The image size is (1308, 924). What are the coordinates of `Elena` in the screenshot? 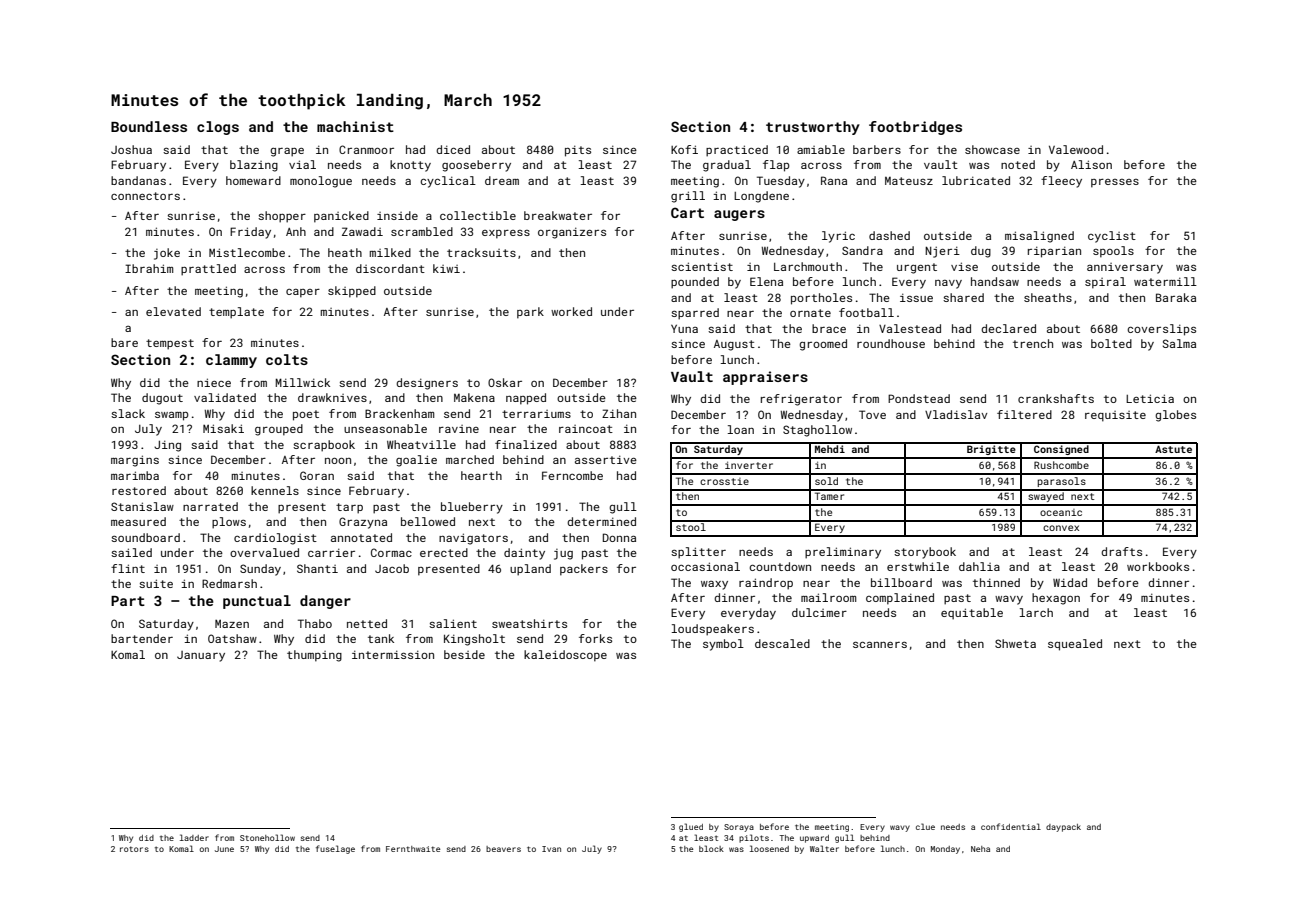 It's located at (766, 281).
